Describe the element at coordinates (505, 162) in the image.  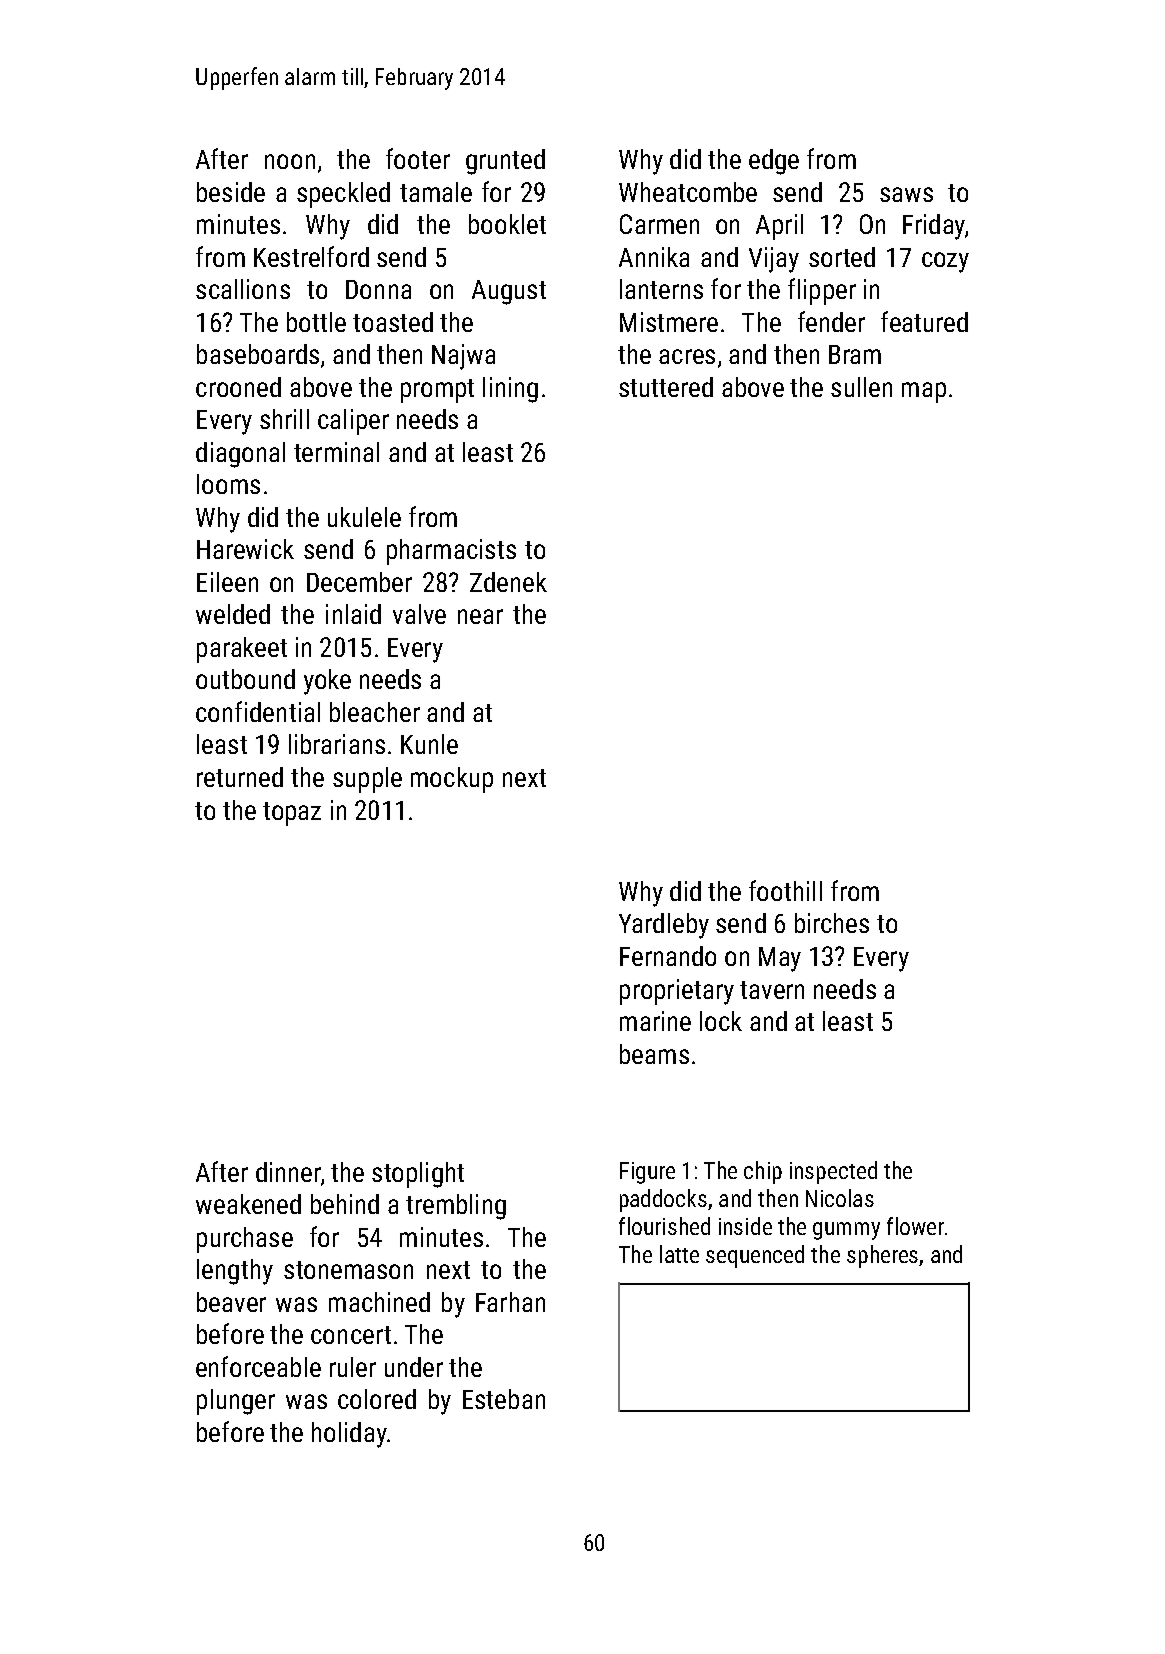
I see `grunted` at that location.
